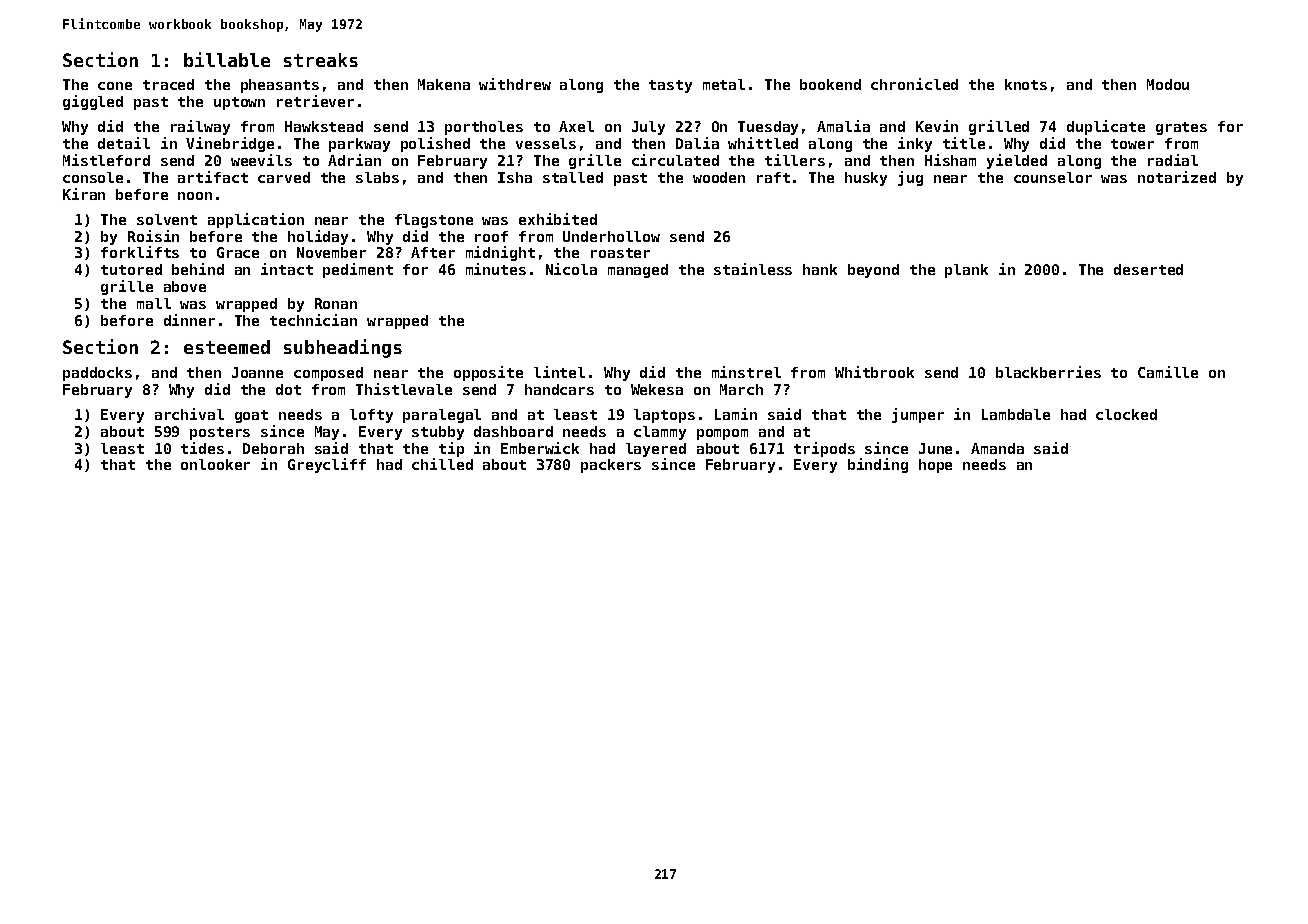  I want to click on beyond, so click(873, 271).
